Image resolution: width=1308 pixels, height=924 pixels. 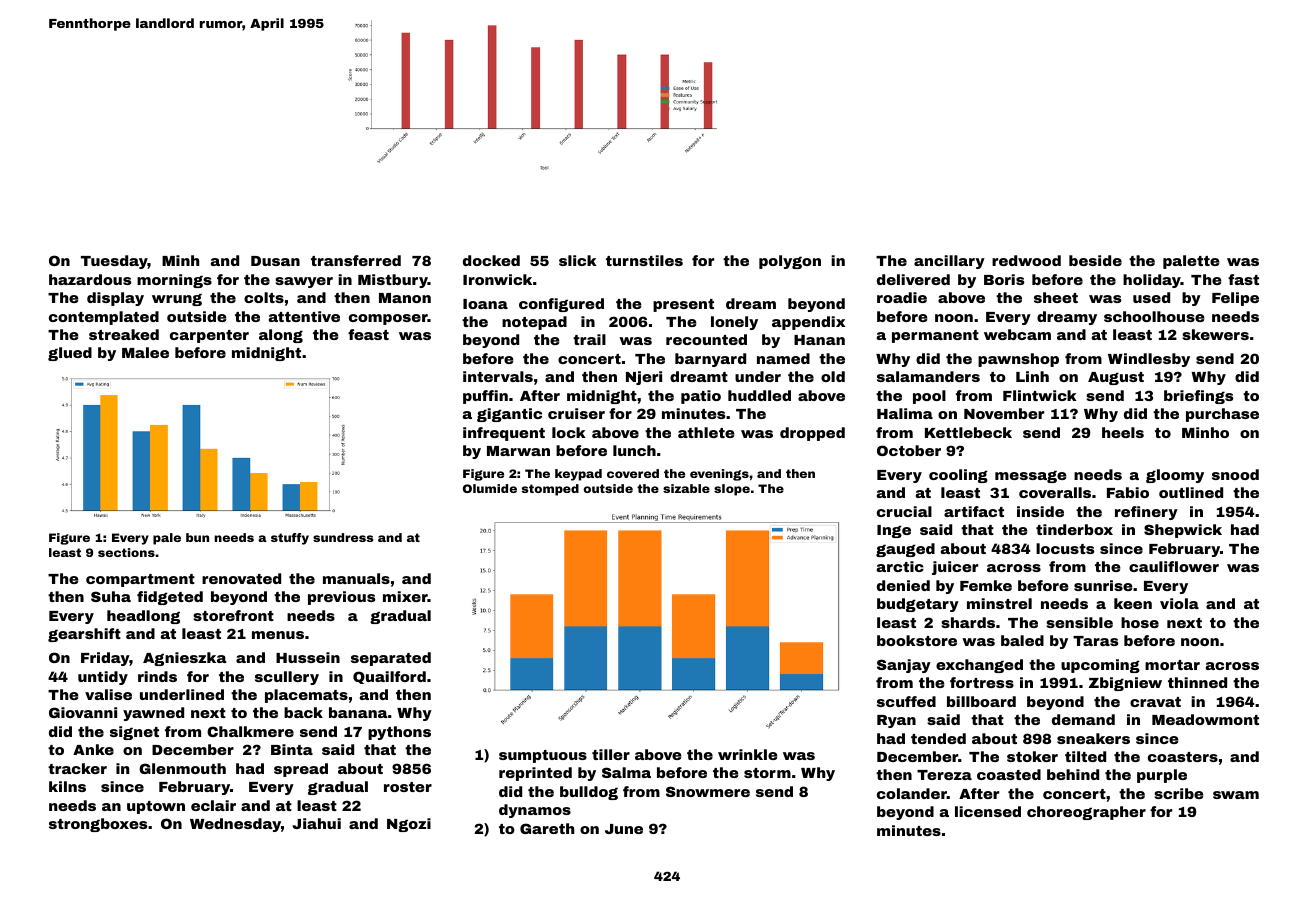 What do you see at coordinates (490, 488) in the image?
I see `Olumide` at bounding box center [490, 488].
